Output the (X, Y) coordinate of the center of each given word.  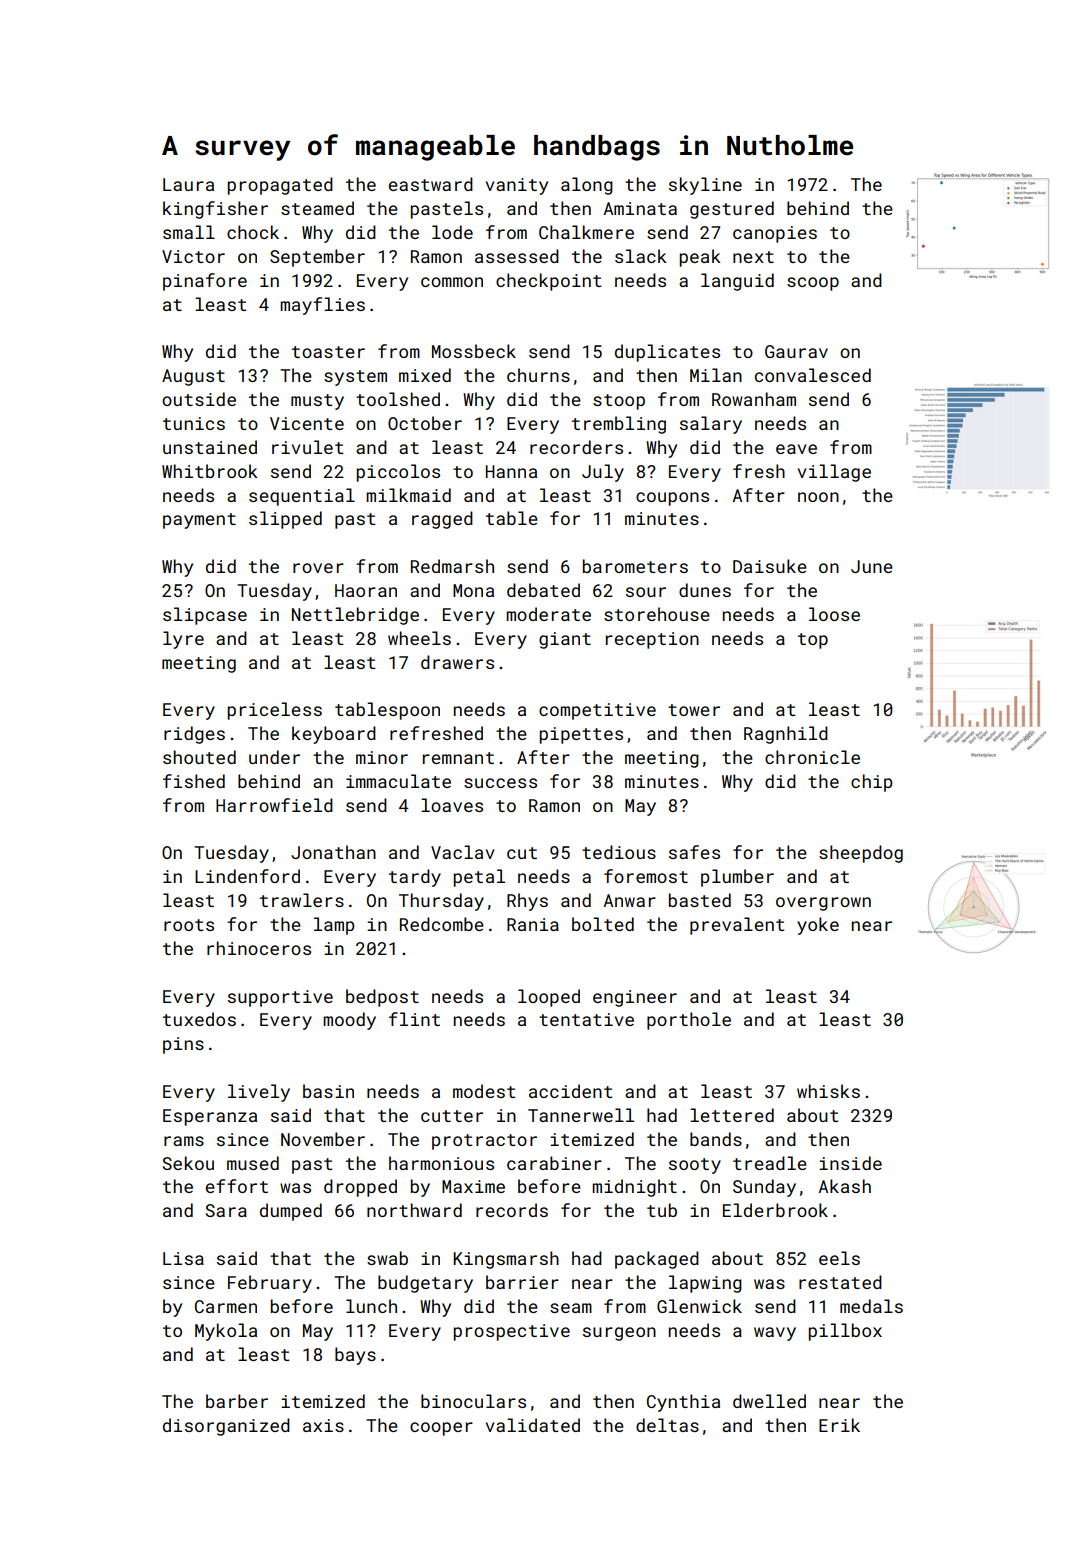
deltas (667, 1425)
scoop (813, 284)
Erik (839, 1425)
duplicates (667, 353)
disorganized (226, 1427)
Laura (188, 184)
